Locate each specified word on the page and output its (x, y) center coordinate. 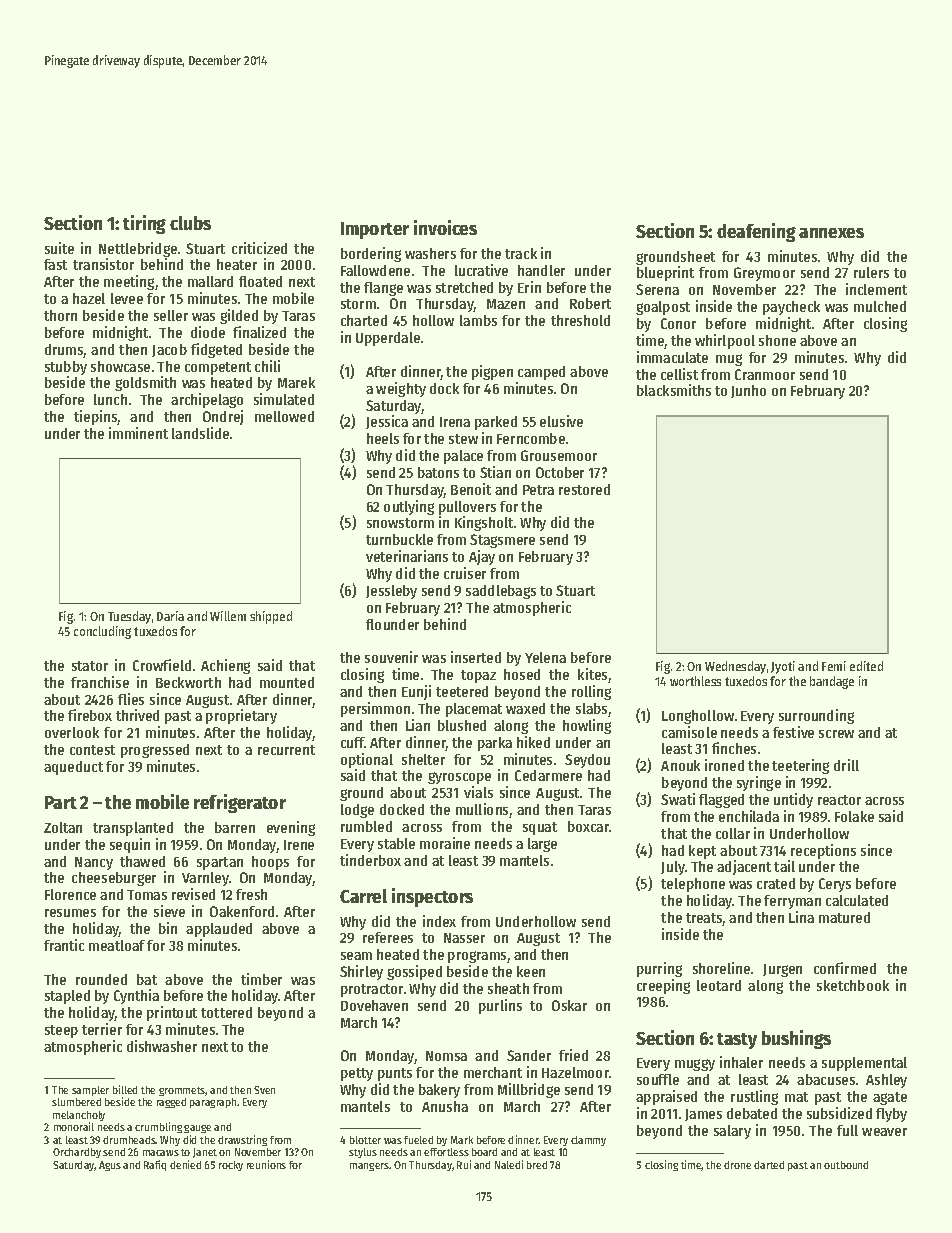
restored (584, 489)
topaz (478, 676)
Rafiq (155, 1165)
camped (541, 373)
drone (737, 1165)
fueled (418, 1140)
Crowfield (162, 665)
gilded (239, 316)
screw (836, 734)
